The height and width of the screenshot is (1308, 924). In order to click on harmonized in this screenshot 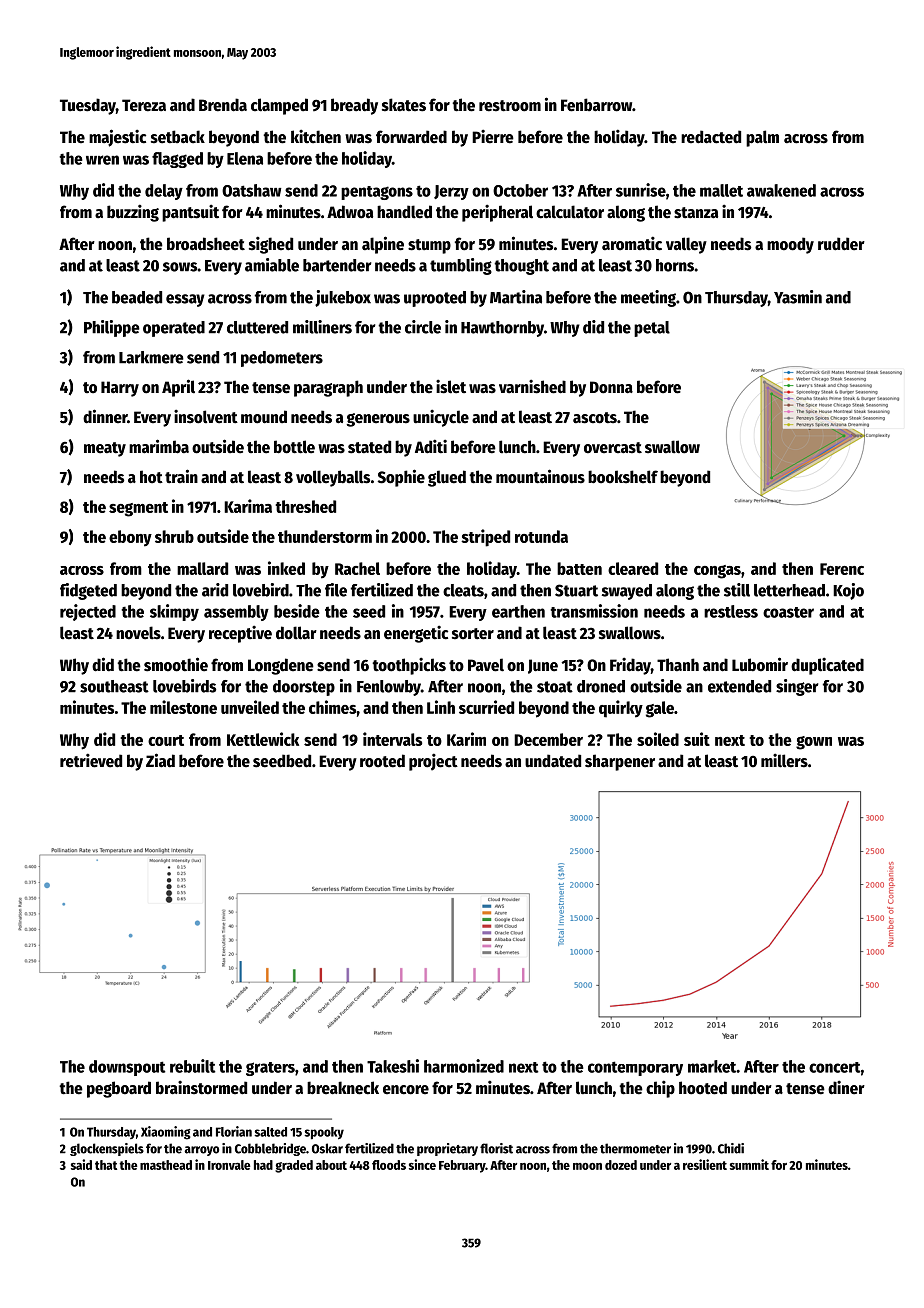, I will do `click(464, 1066)`.
